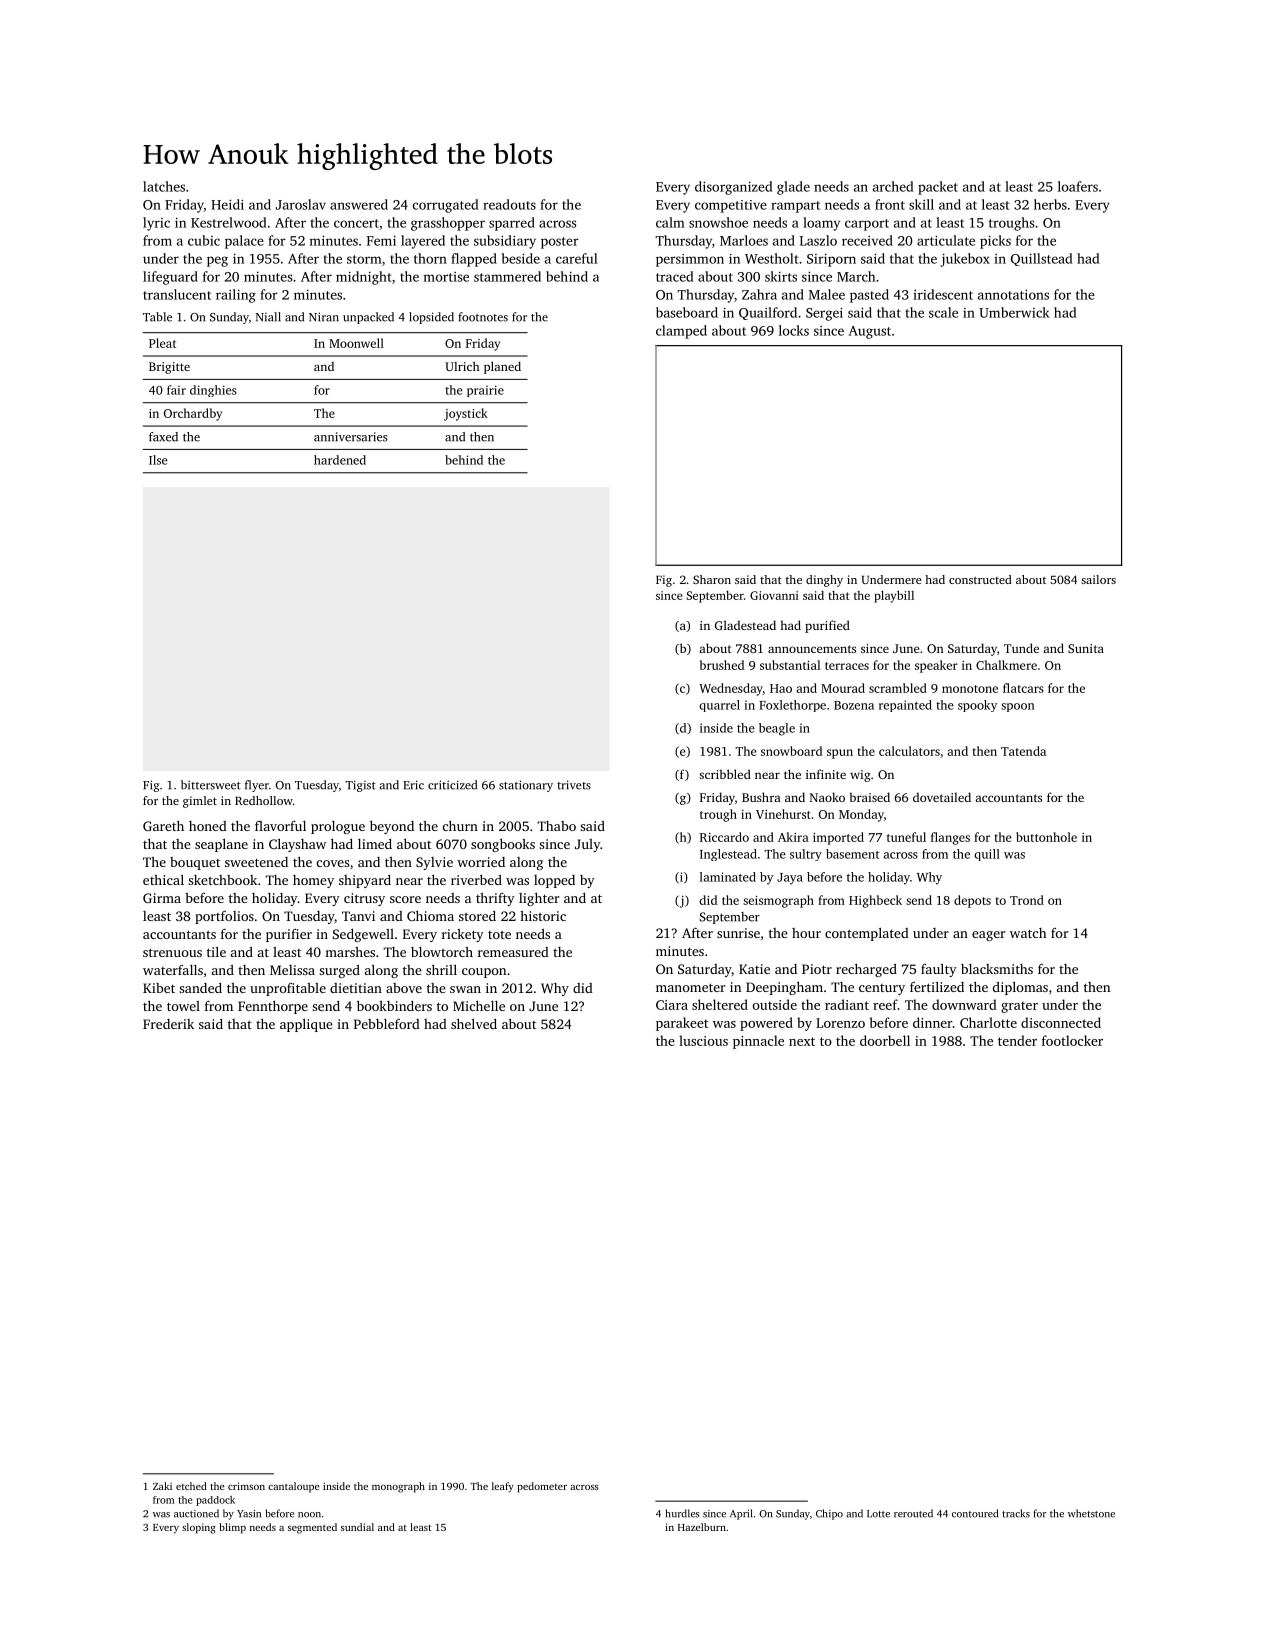  Describe the element at coordinates (1023, 688) in the screenshot. I see `flatcars` at that location.
